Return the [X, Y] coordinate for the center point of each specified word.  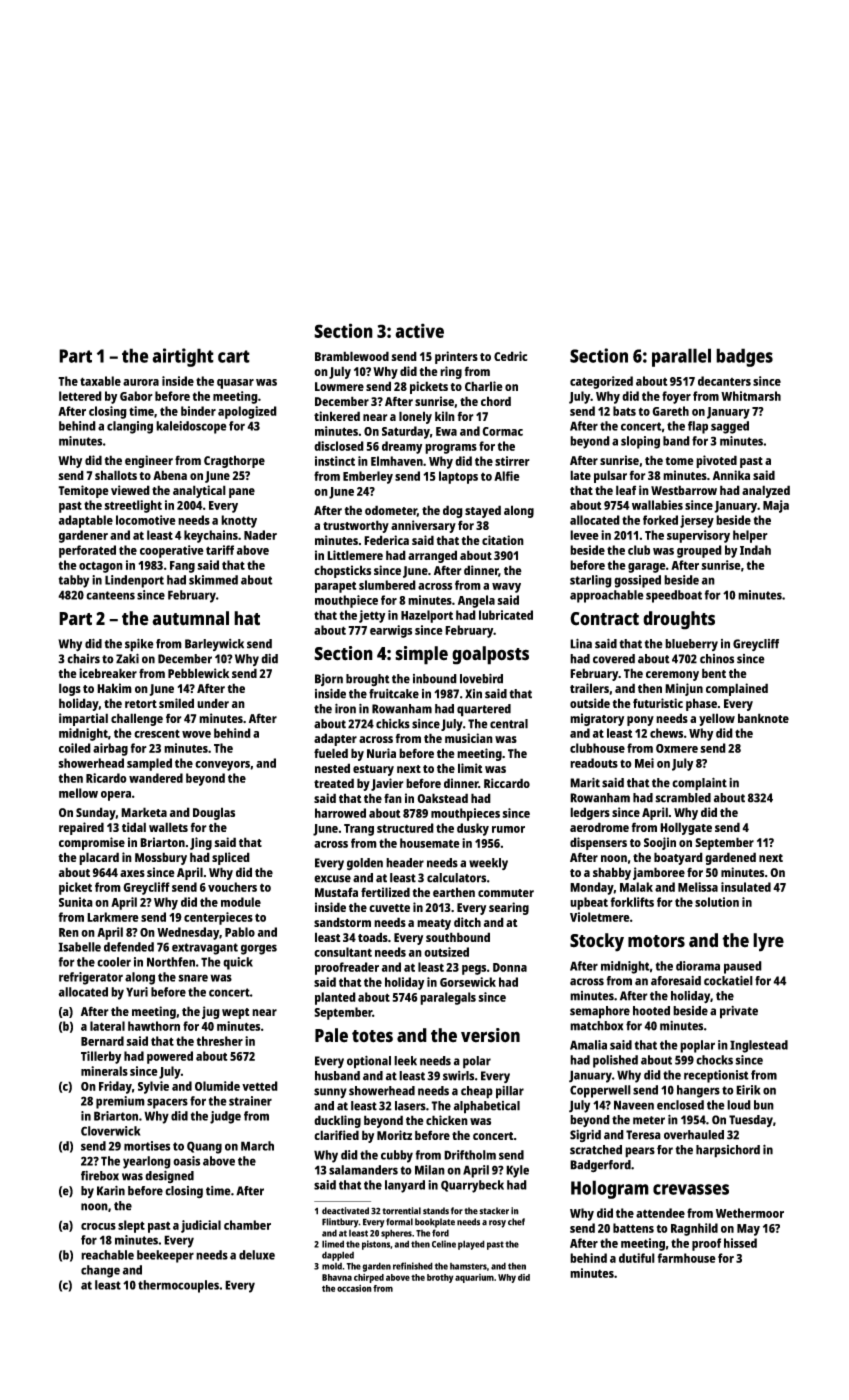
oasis [186, 1161]
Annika [731, 475]
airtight [183, 357]
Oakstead [442, 798]
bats [624, 411]
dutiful [637, 1258]
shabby [612, 873]
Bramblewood [352, 356]
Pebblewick [198, 673]
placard [99, 858]
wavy [506, 588]
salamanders [363, 1170]
